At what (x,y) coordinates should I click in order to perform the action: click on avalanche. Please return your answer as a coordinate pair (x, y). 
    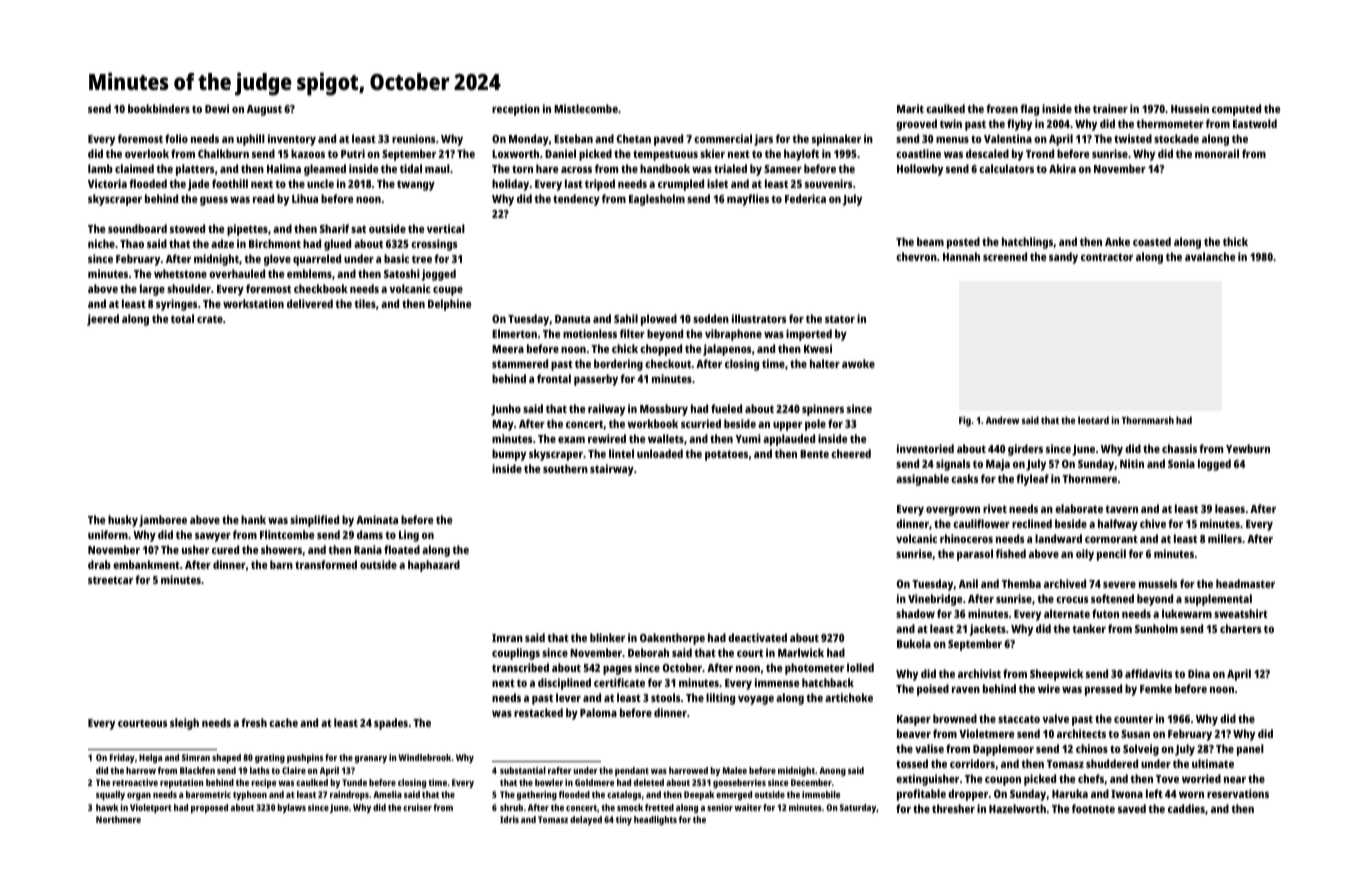
    Looking at the image, I should click on (1210, 256).
